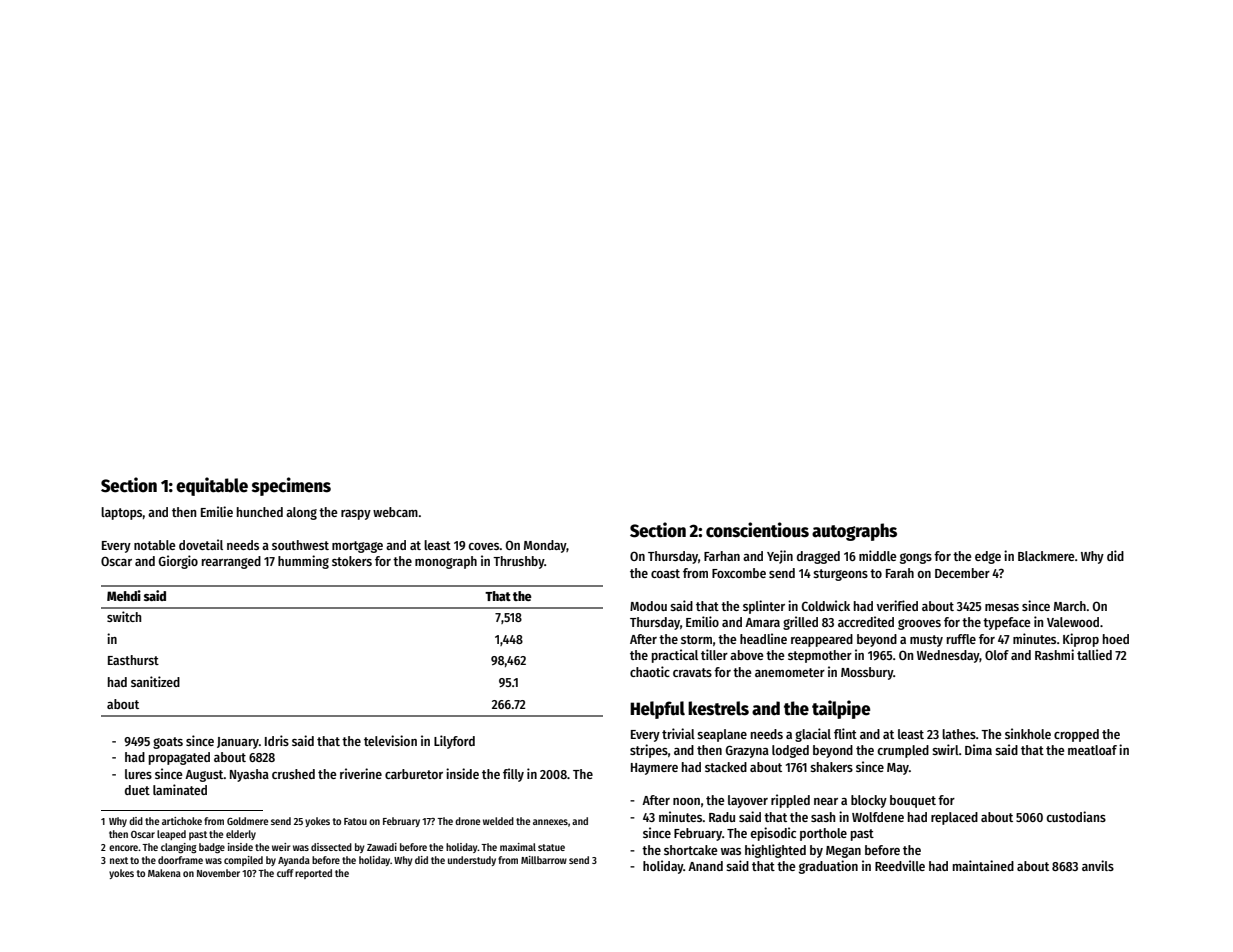 This page has width=1233, height=952. I want to click on Blackmere, so click(1046, 556).
